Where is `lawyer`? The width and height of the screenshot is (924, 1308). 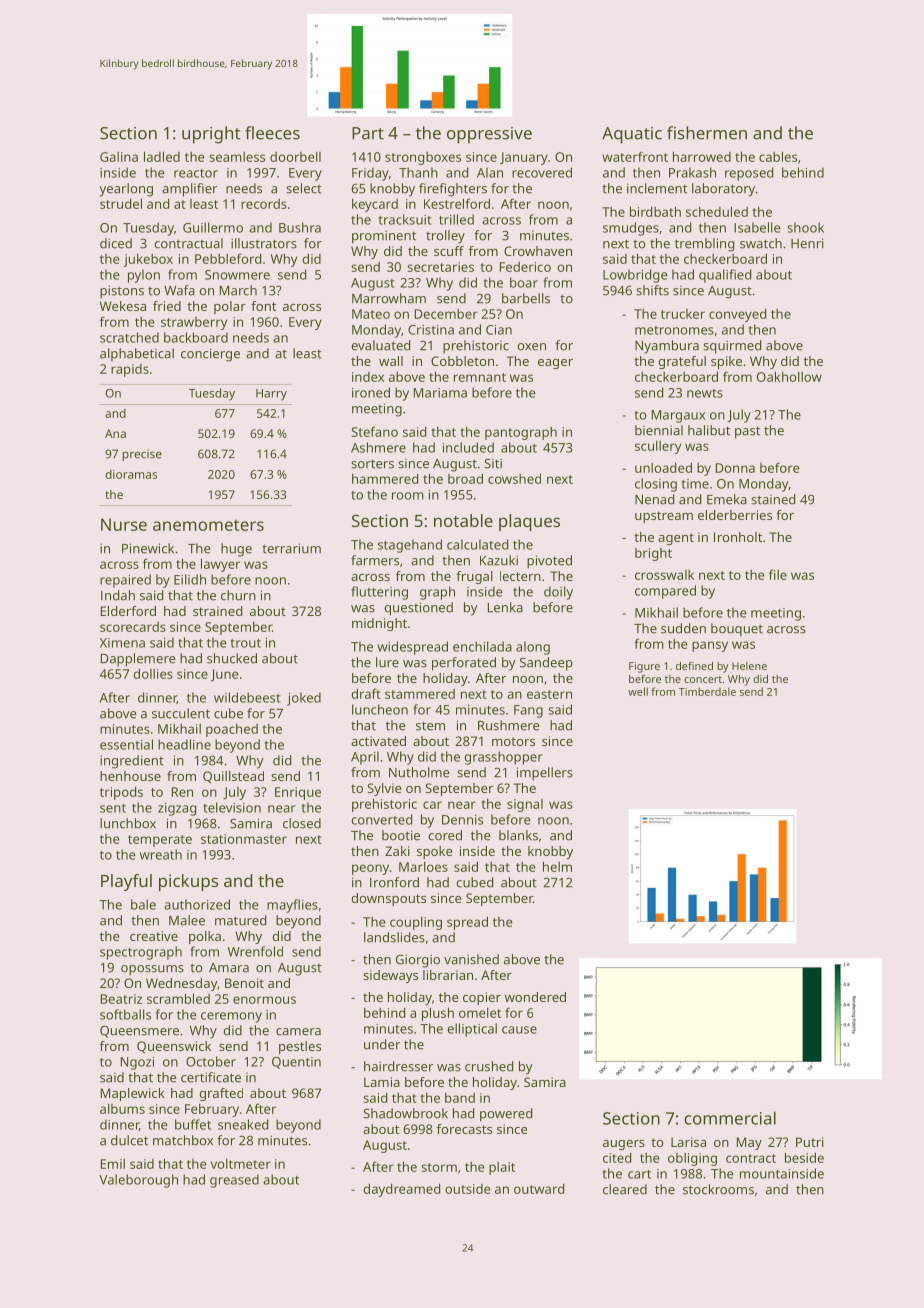
lawyer is located at coordinates (220, 565).
